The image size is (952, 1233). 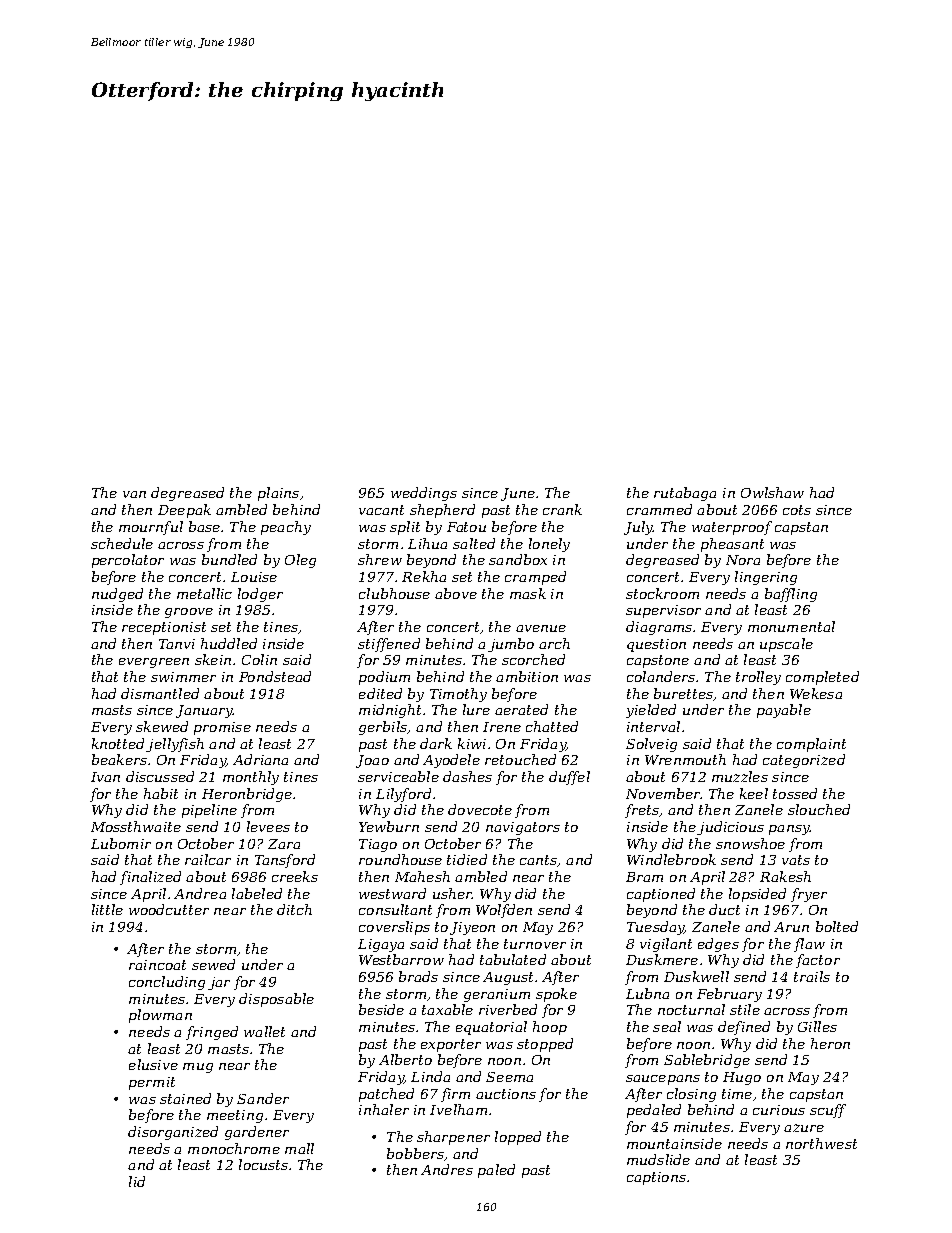 What do you see at coordinates (403, 795) in the screenshot?
I see `Lilyford` at bounding box center [403, 795].
